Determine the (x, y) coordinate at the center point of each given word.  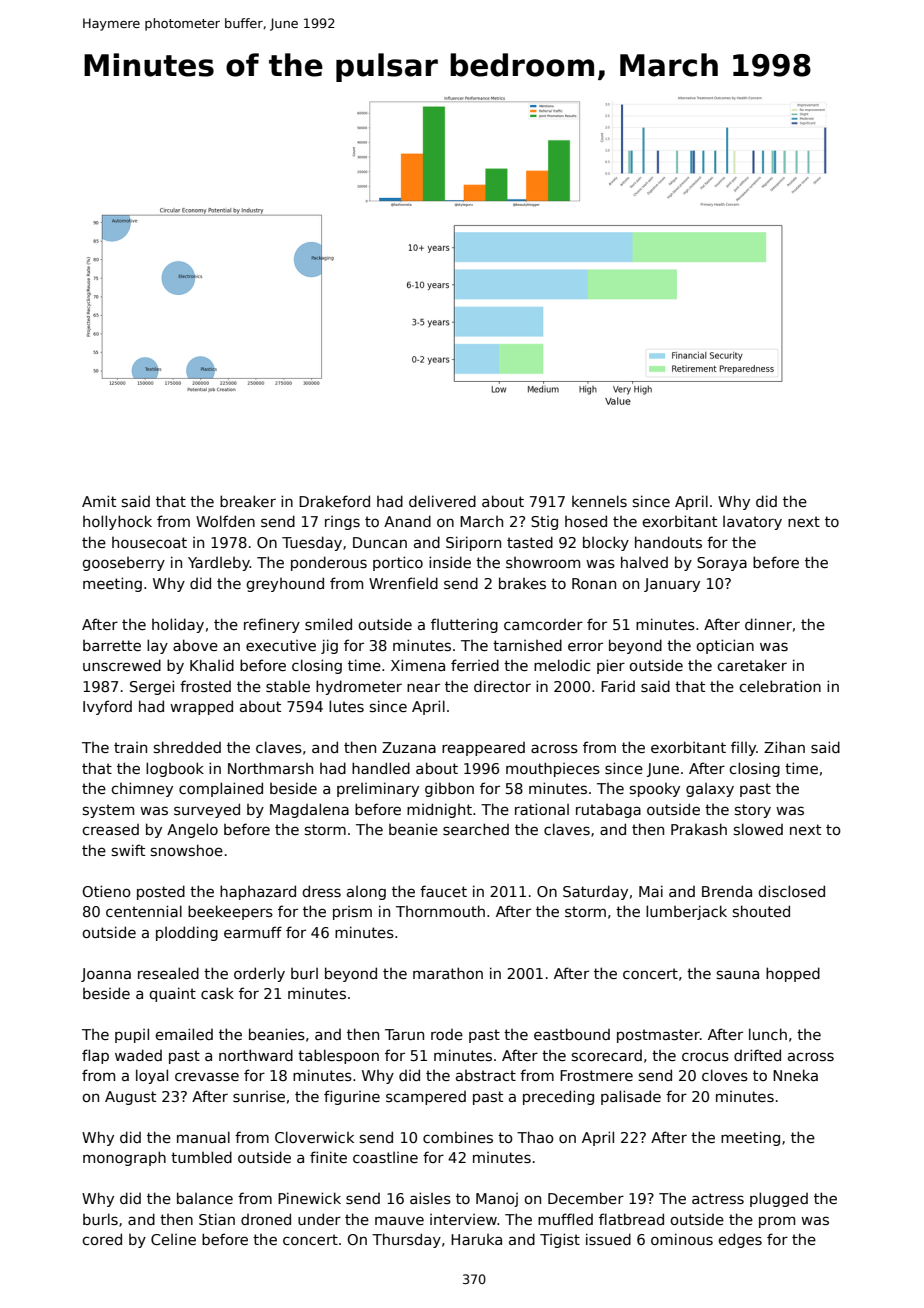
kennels (599, 501)
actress (718, 1198)
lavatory (752, 523)
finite (328, 1157)
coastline (385, 1157)
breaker (248, 501)
